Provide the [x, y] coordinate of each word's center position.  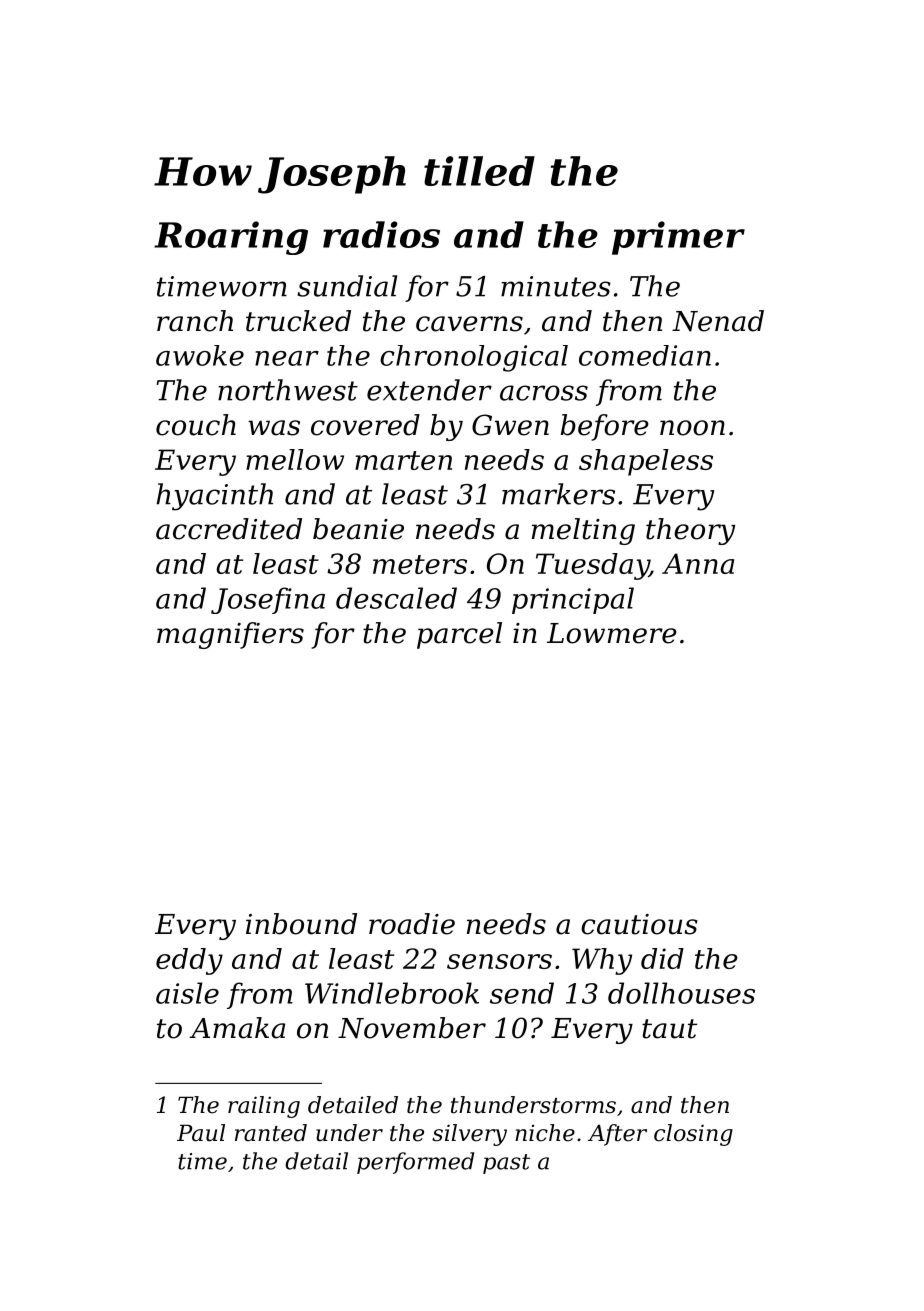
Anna [698, 563]
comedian [645, 355]
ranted [271, 1133]
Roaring [231, 238]
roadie [412, 924]
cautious [639, 924]
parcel [459, 635]
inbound [301, 924]
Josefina [268, 600]
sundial [347, 286]
